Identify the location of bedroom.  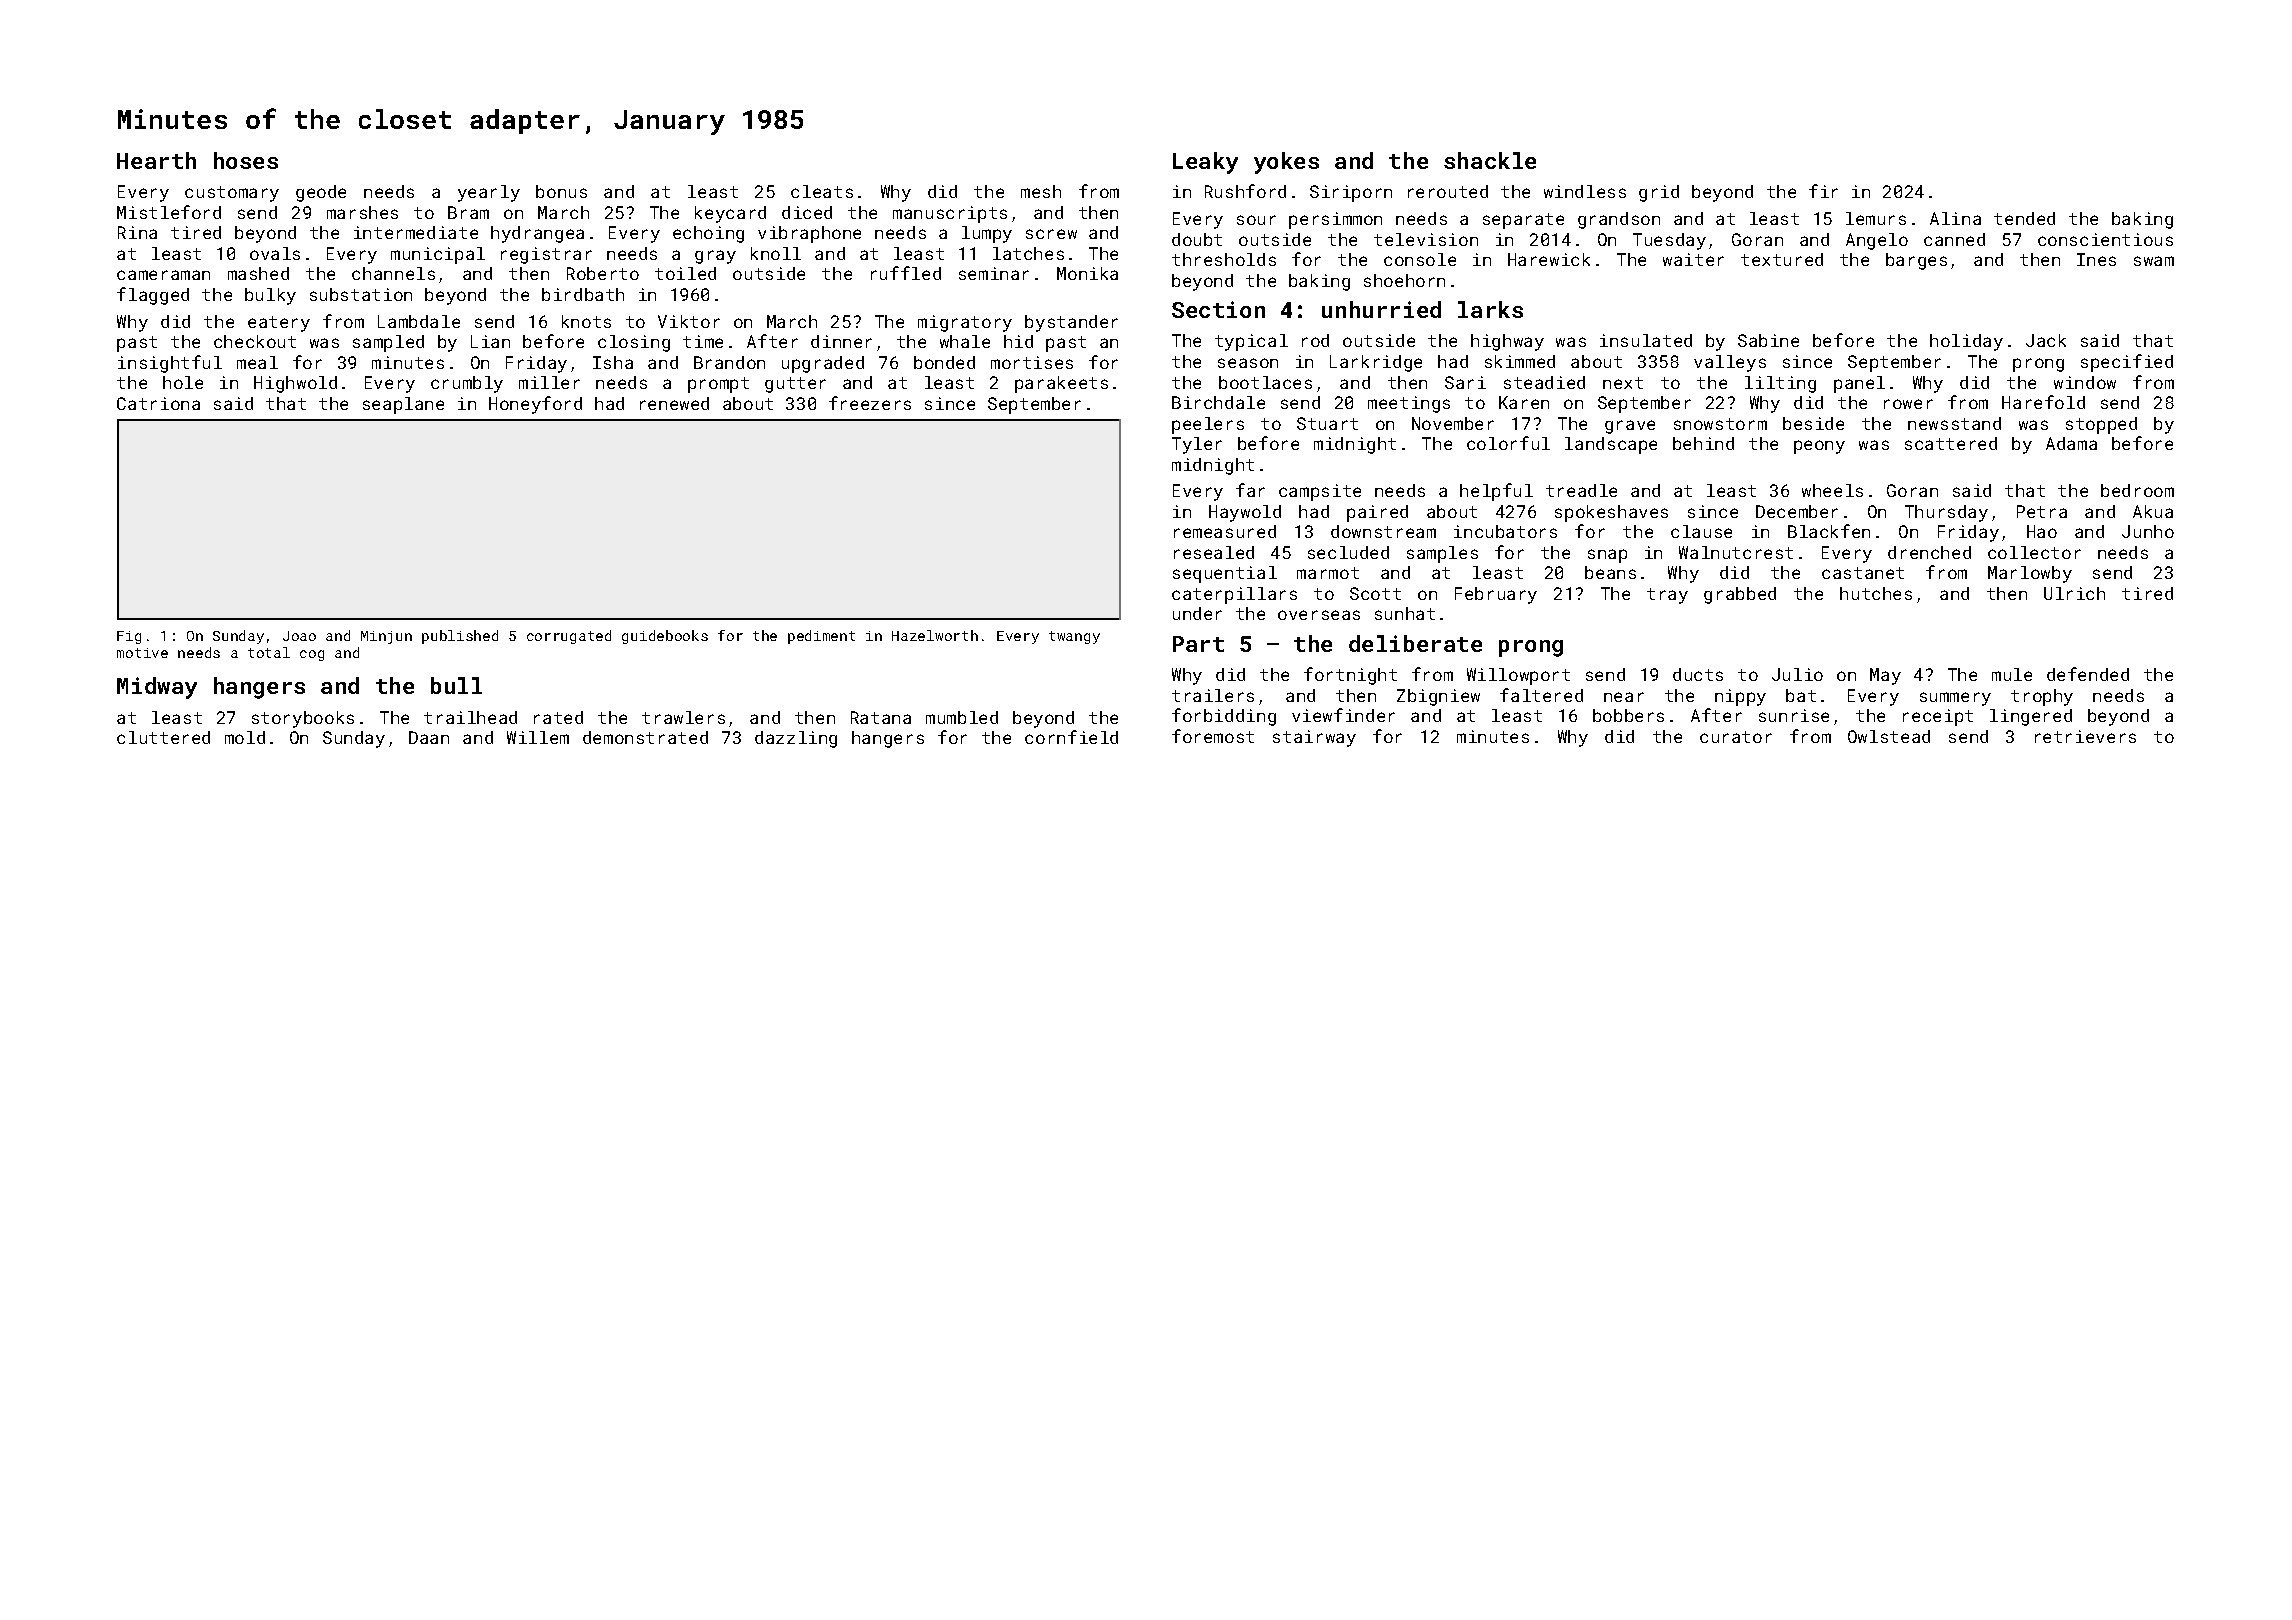
(2137, 490).
